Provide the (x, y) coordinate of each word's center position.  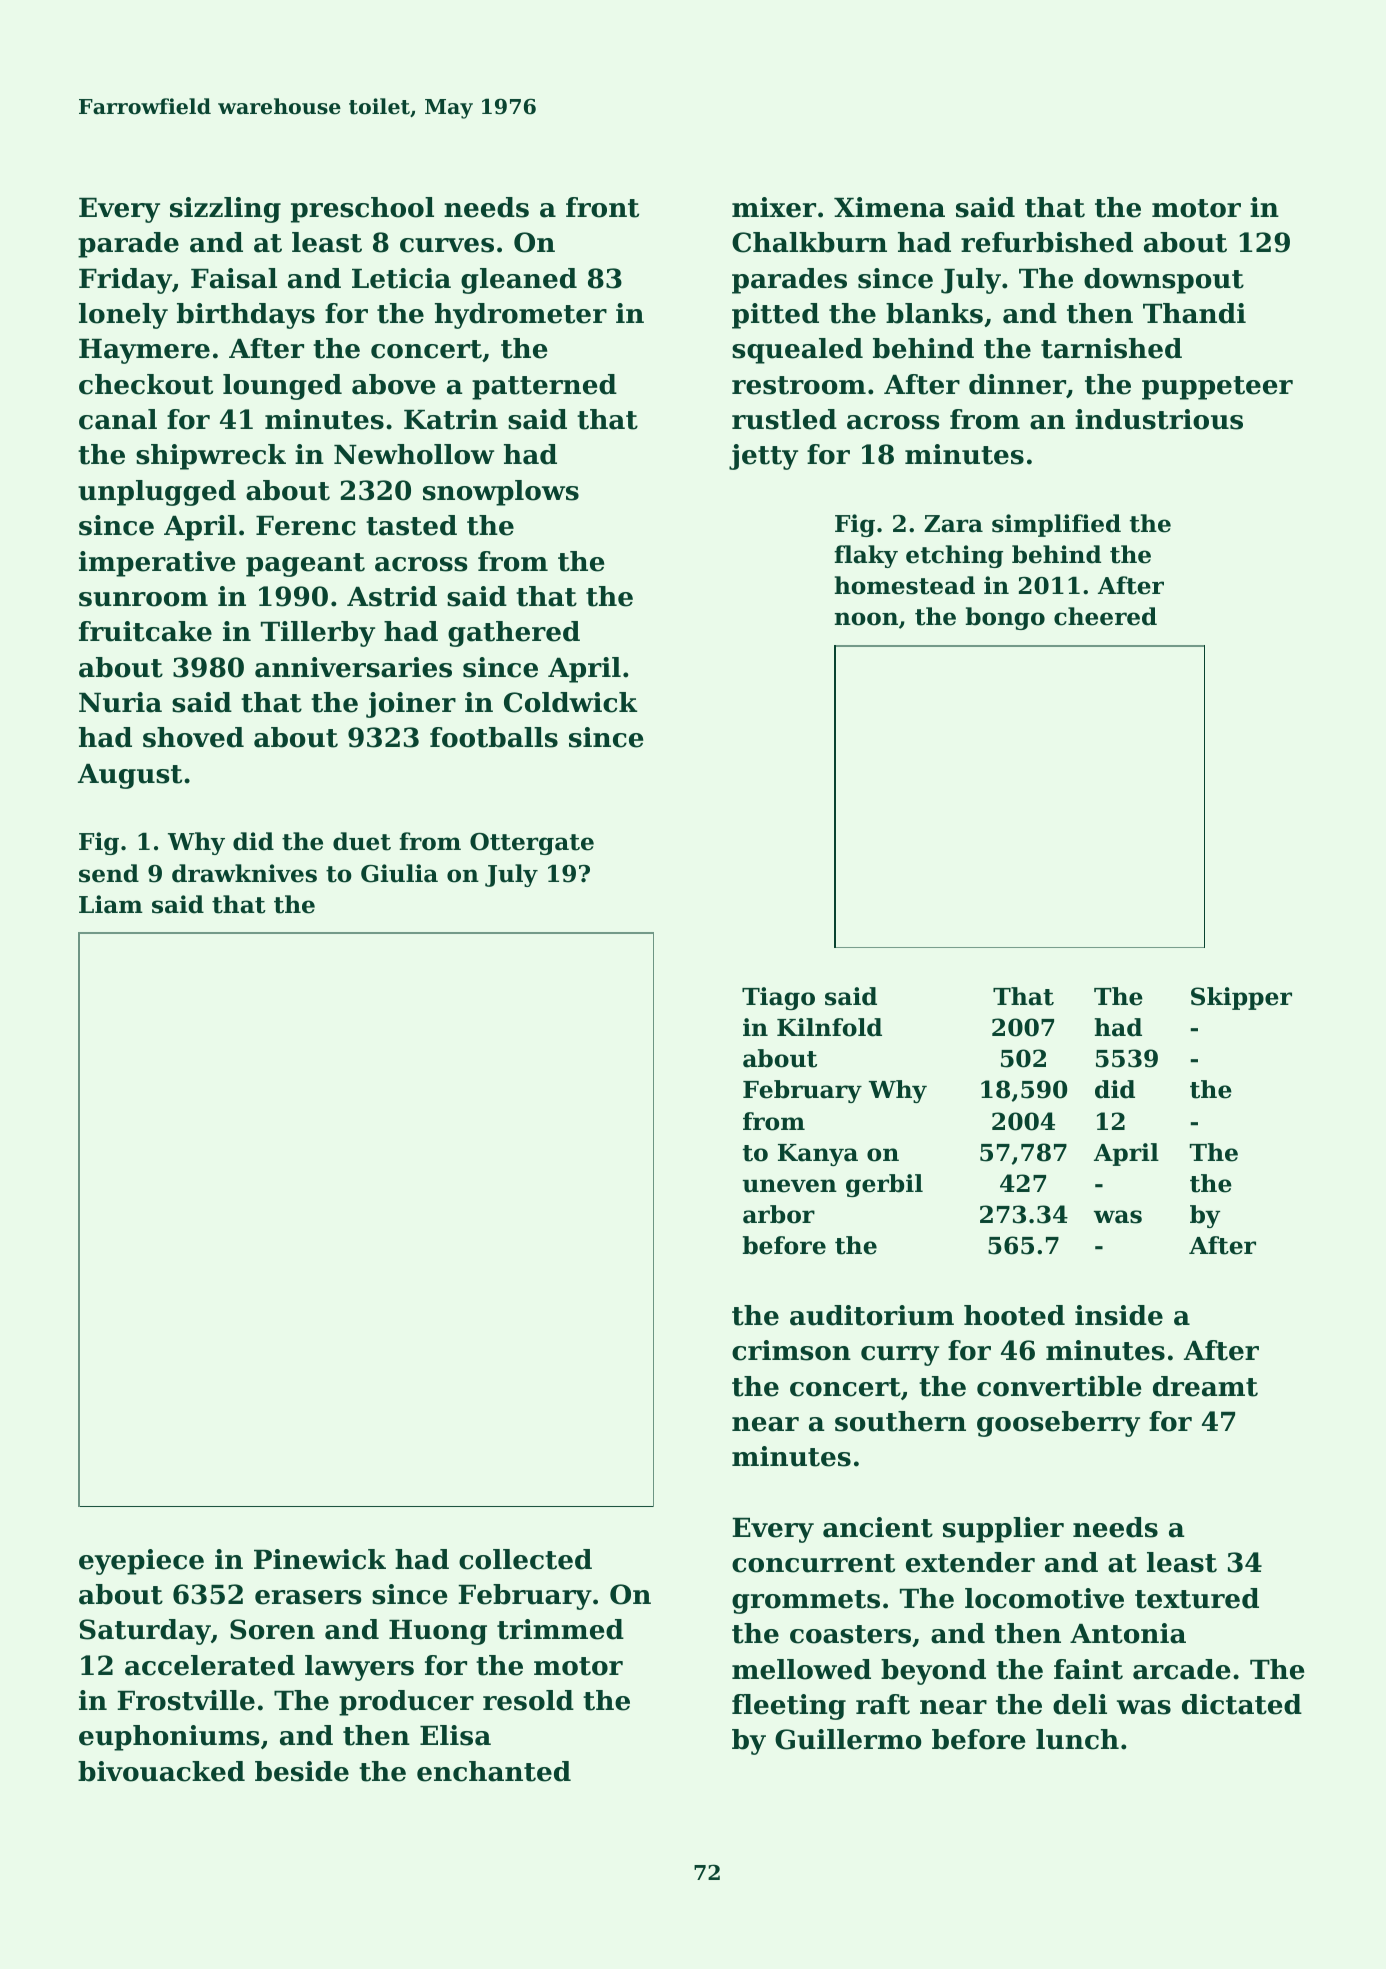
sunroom (143, 599)
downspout (1164, 281)
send (109, 873)
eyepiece (141, 1562)
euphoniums (169, 1738)
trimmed (560, 1629)
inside (1119, 1315)
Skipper (1241, 998)
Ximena (889, 207)
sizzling (225, 210)
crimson (791, 1350)
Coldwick (570, 702)
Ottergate (532, 844)
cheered (1105, 616)
